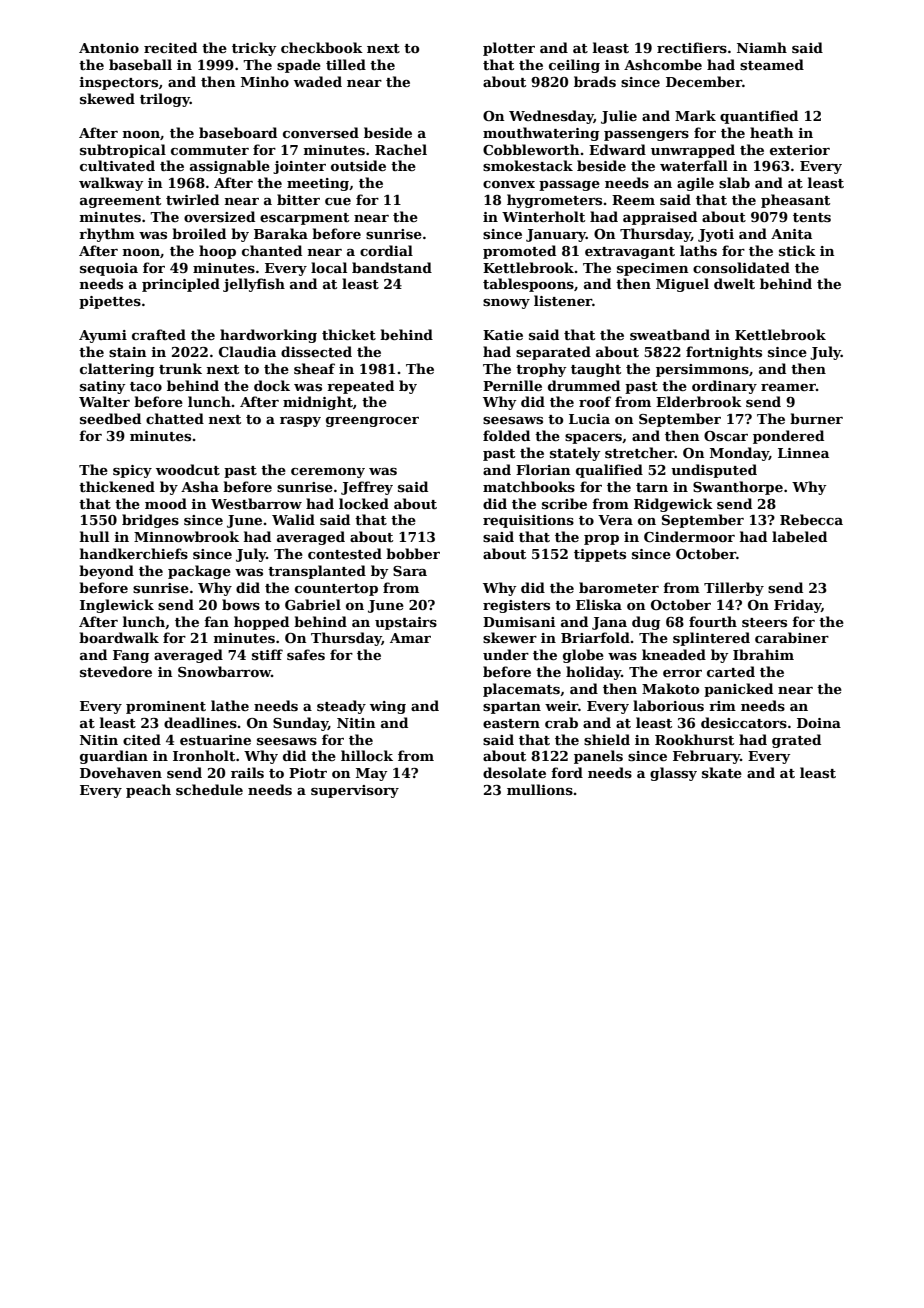 The height and width of the screenshot is (1308, 924). I want to click on supervisory, so click(355, 791).
